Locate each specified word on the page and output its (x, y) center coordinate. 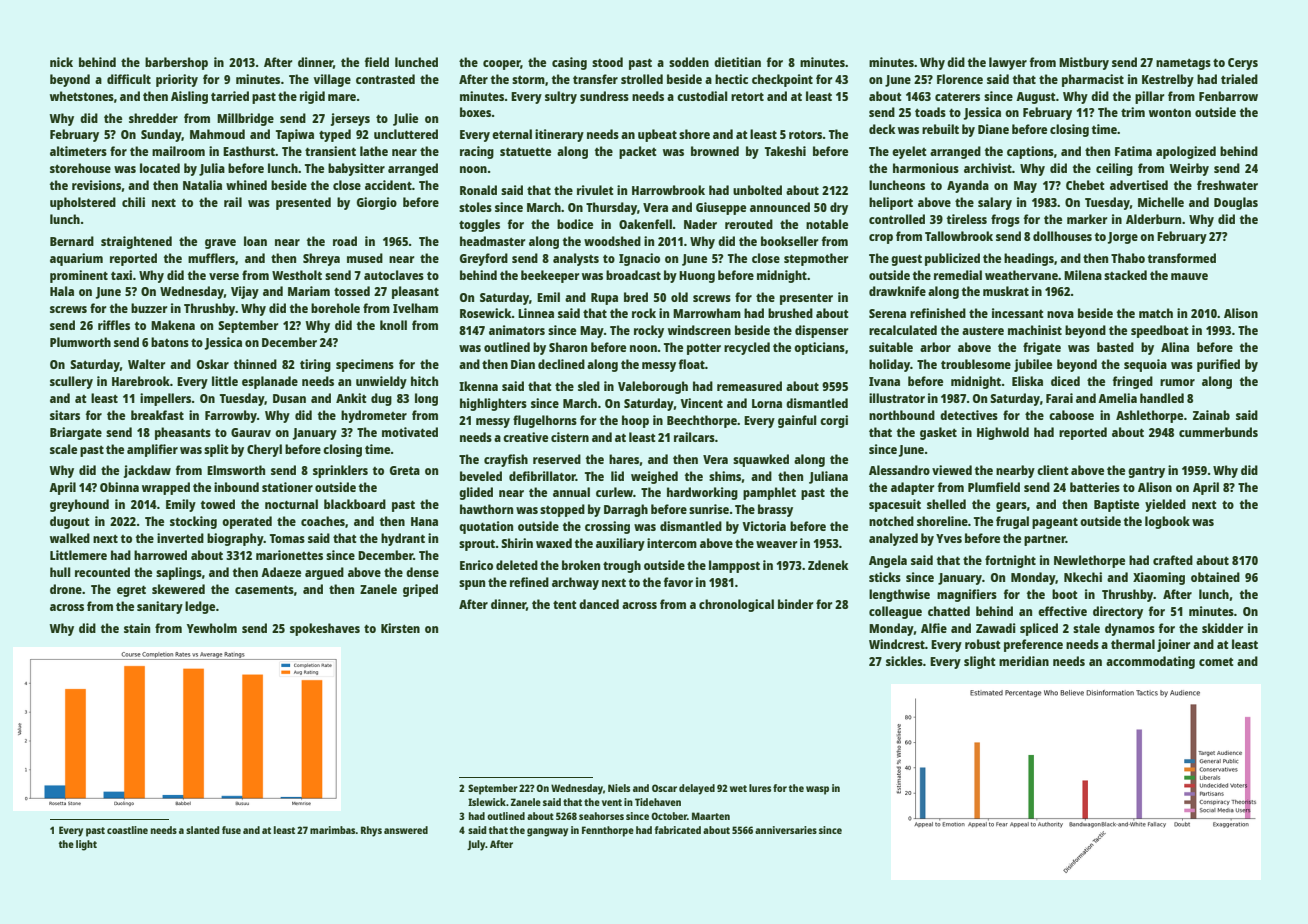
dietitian (737, 62)
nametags (1183, 64)
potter (704, 349)
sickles (904, 661)
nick (61, 62)
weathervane (1021, 275)
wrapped (166, 488)
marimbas (333, 830)
